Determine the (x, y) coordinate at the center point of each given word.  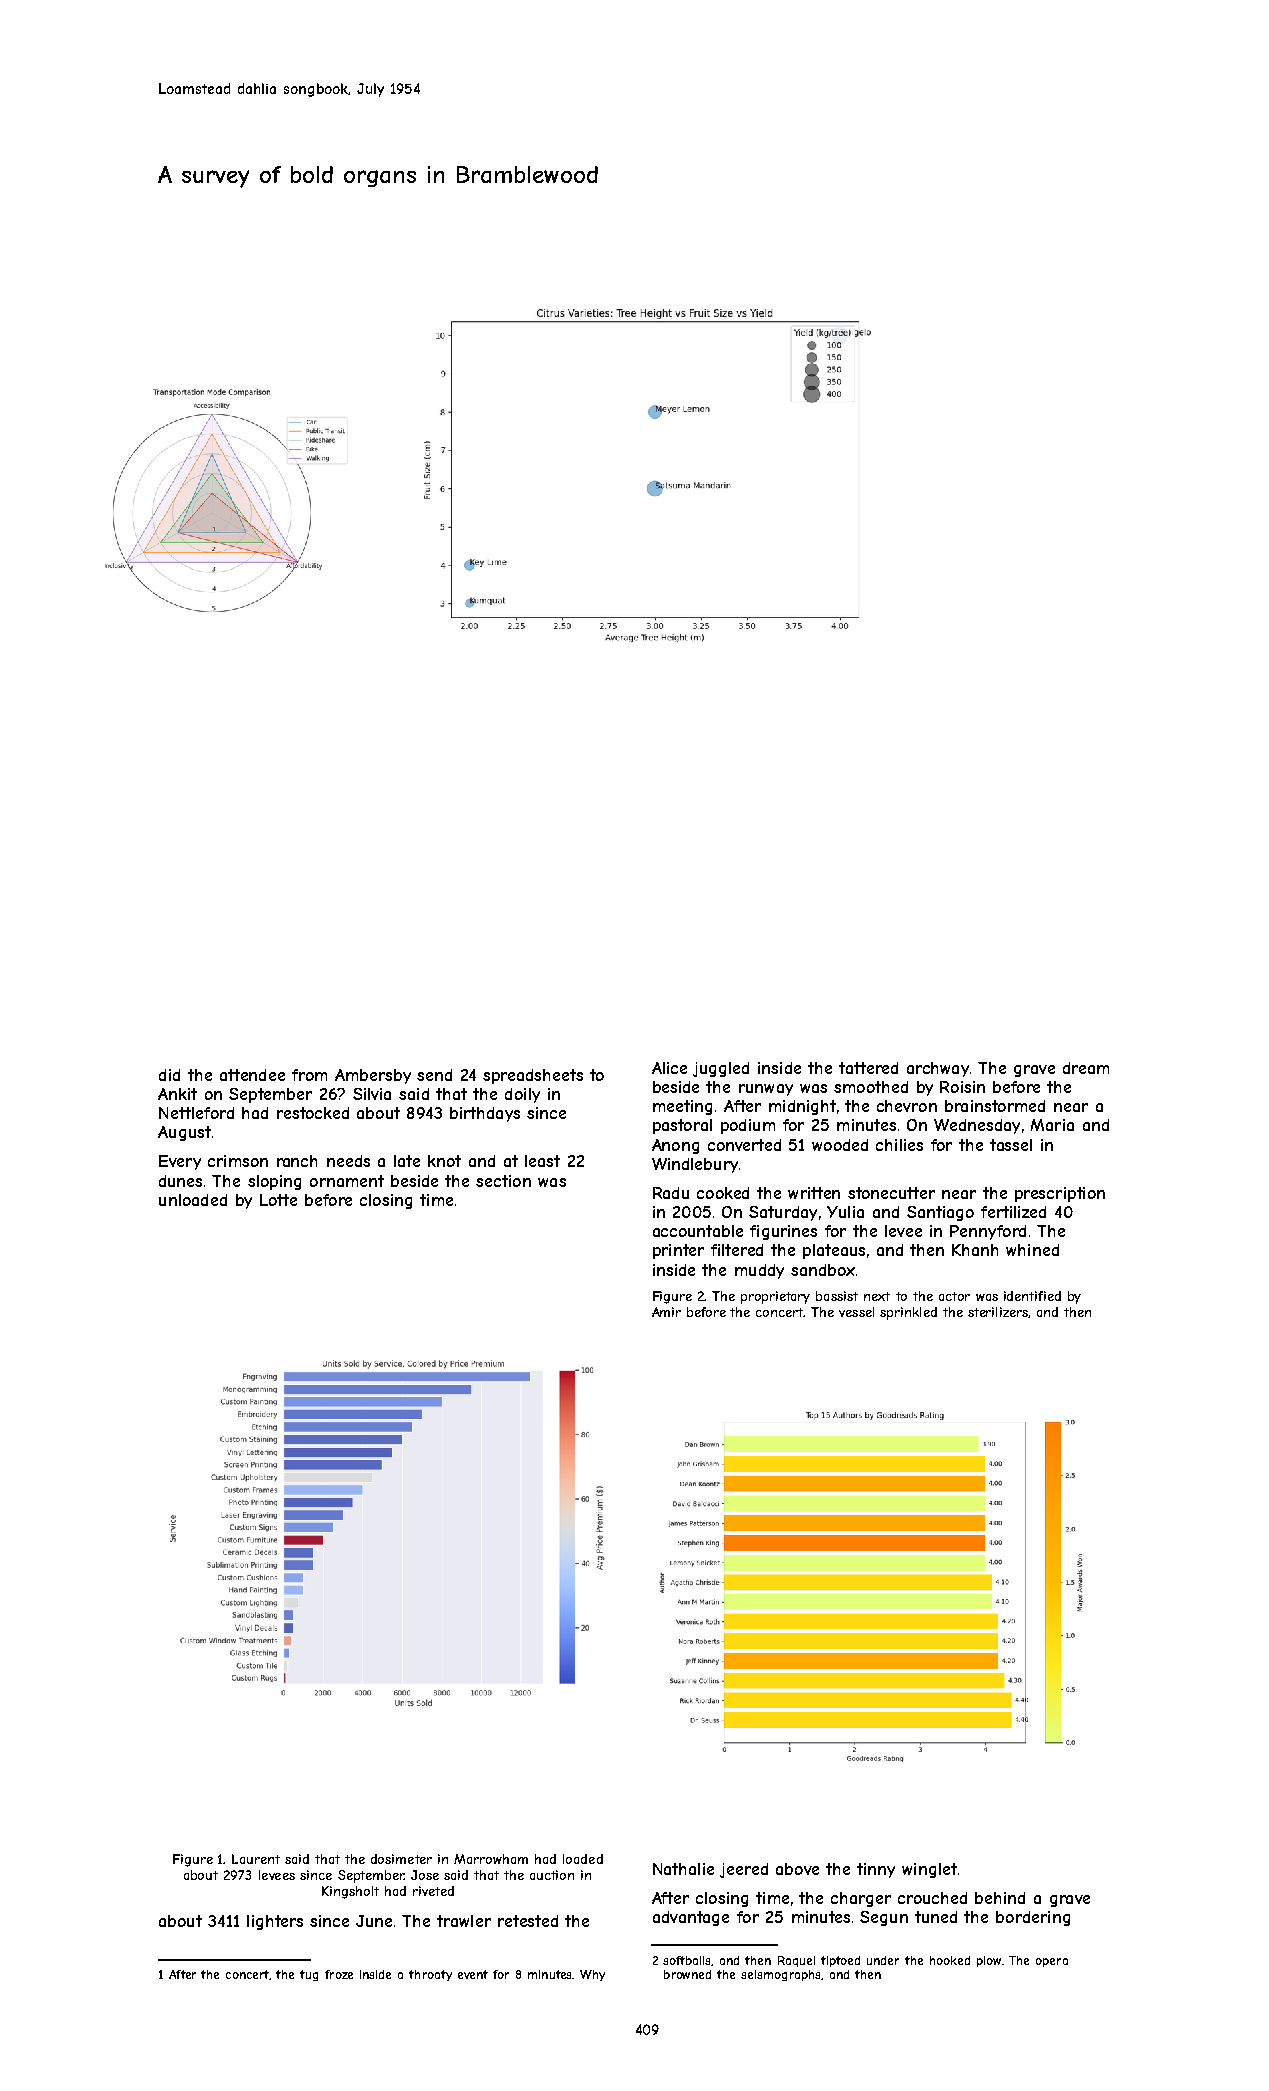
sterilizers (998, 1312)
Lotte (278, 1200)
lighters (275, 1922)
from (309, 1075)
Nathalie (683, 1869)
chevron (907, 1106)
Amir (666, 1312)
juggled (721, 1069)
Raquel (796, 1961)
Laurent (256, 1859)
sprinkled (908, 1313)
